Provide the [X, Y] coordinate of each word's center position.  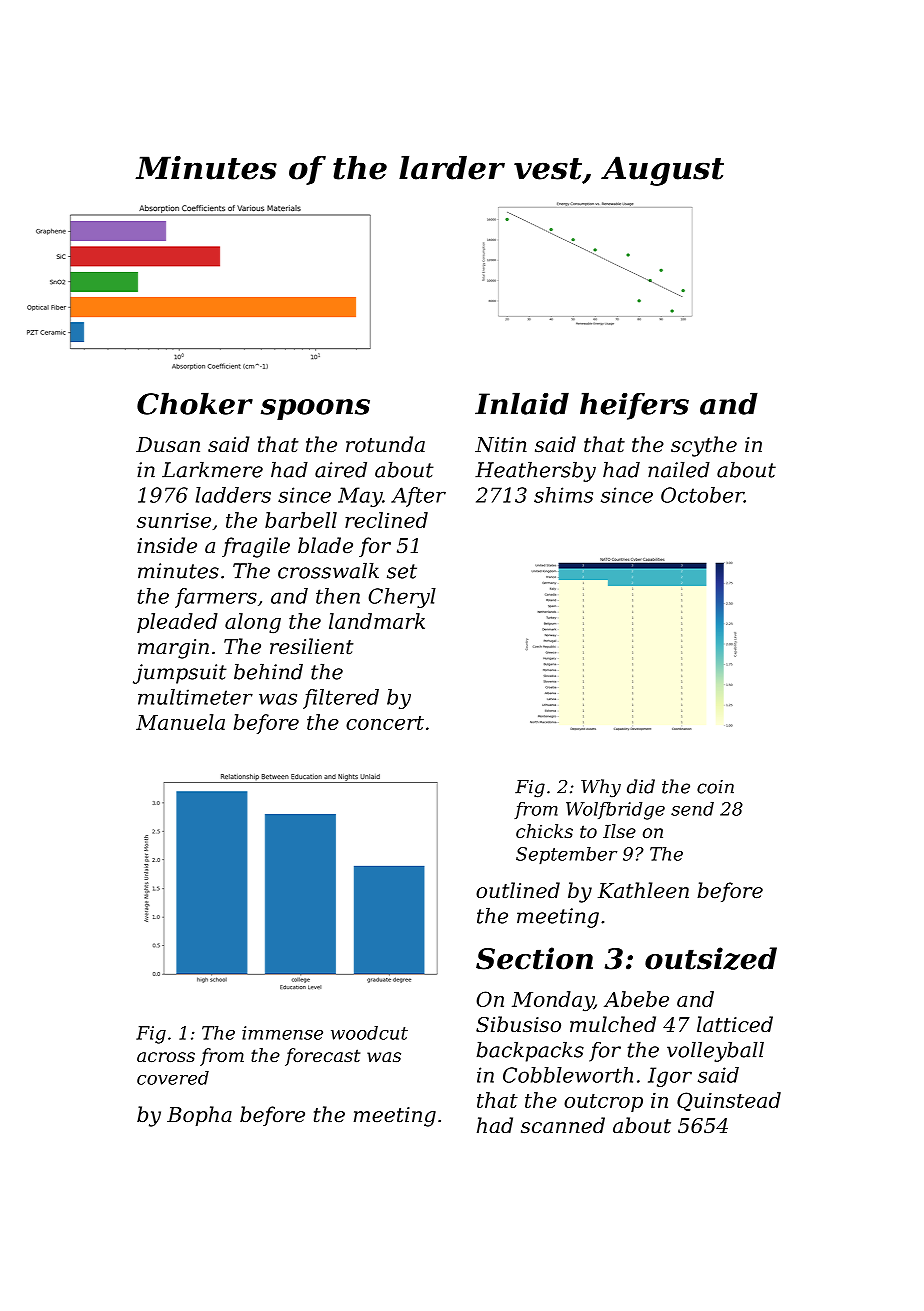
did [641, 786]
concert [385, 723]
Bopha [199, 1116]
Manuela [180, 722]
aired [341, 470]
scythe [704, 446]
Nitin [501, 445]
